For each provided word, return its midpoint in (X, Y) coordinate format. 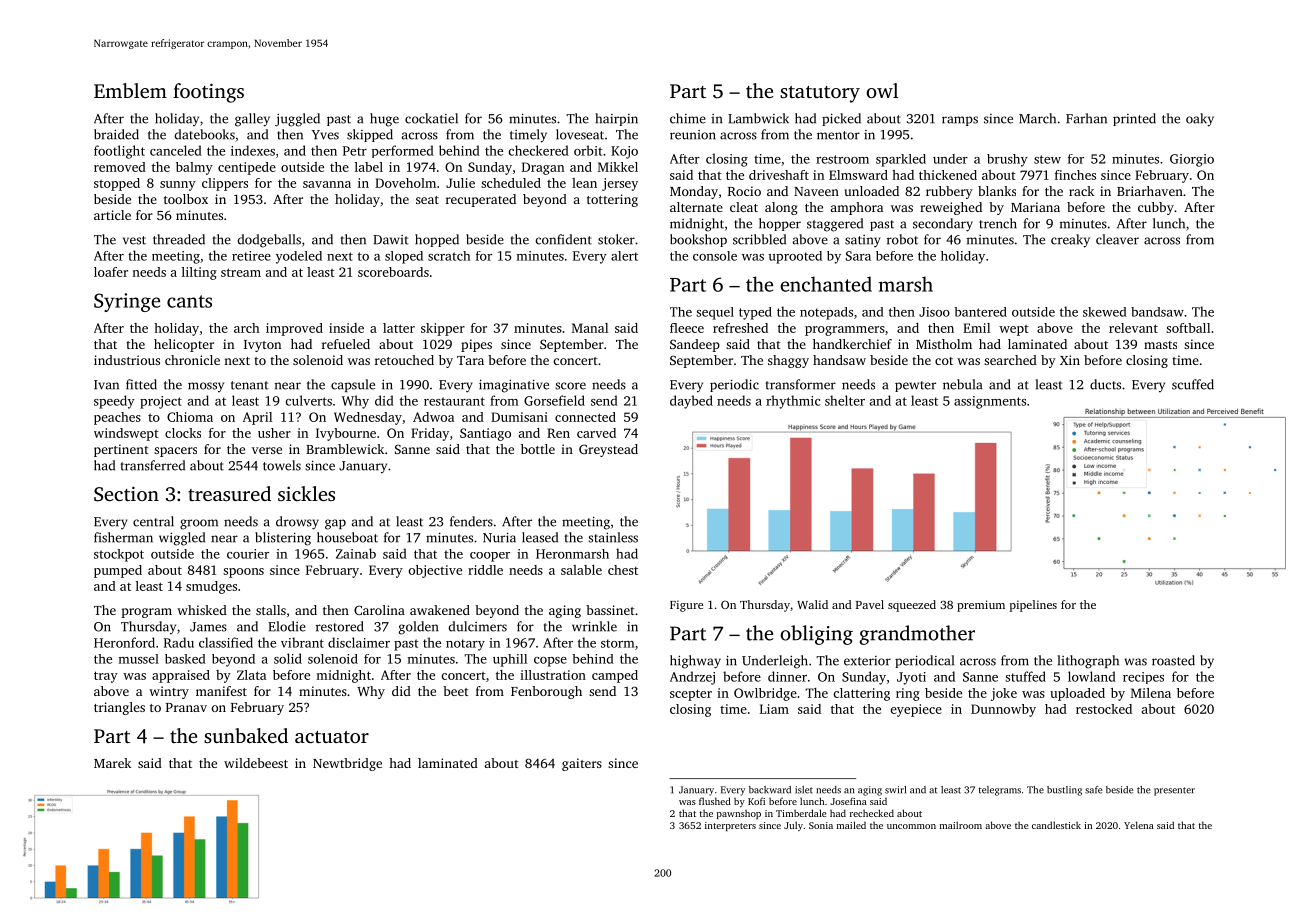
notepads (826, 313)
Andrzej (692, 678)
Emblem (130, 90)
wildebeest (256, 763)
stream (241, 272)
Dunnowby (1003, 710)
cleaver (1117, 239)
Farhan (1086, 118)
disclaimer (359, 642)
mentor (838, 135)
